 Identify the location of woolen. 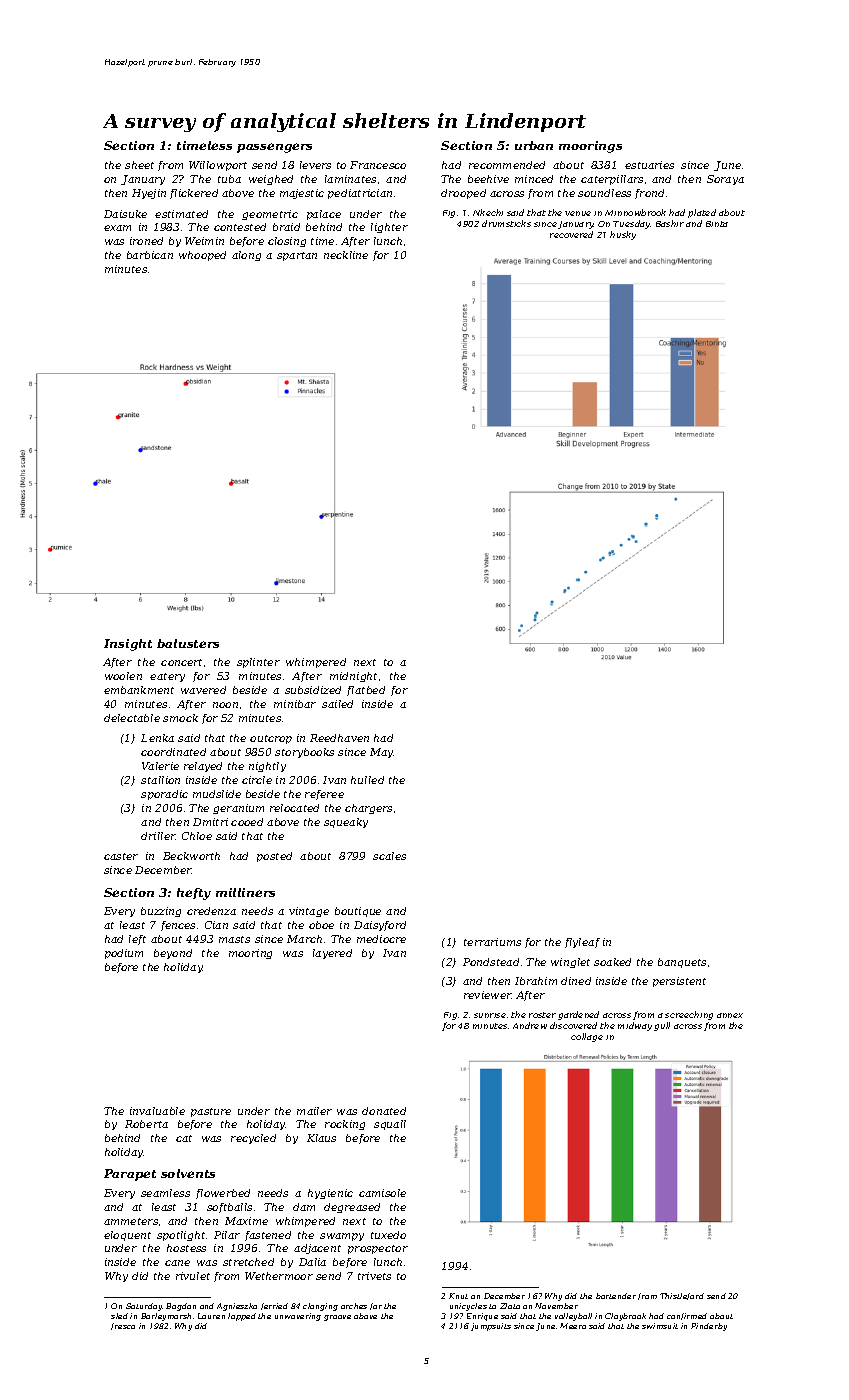
(123, 676).
